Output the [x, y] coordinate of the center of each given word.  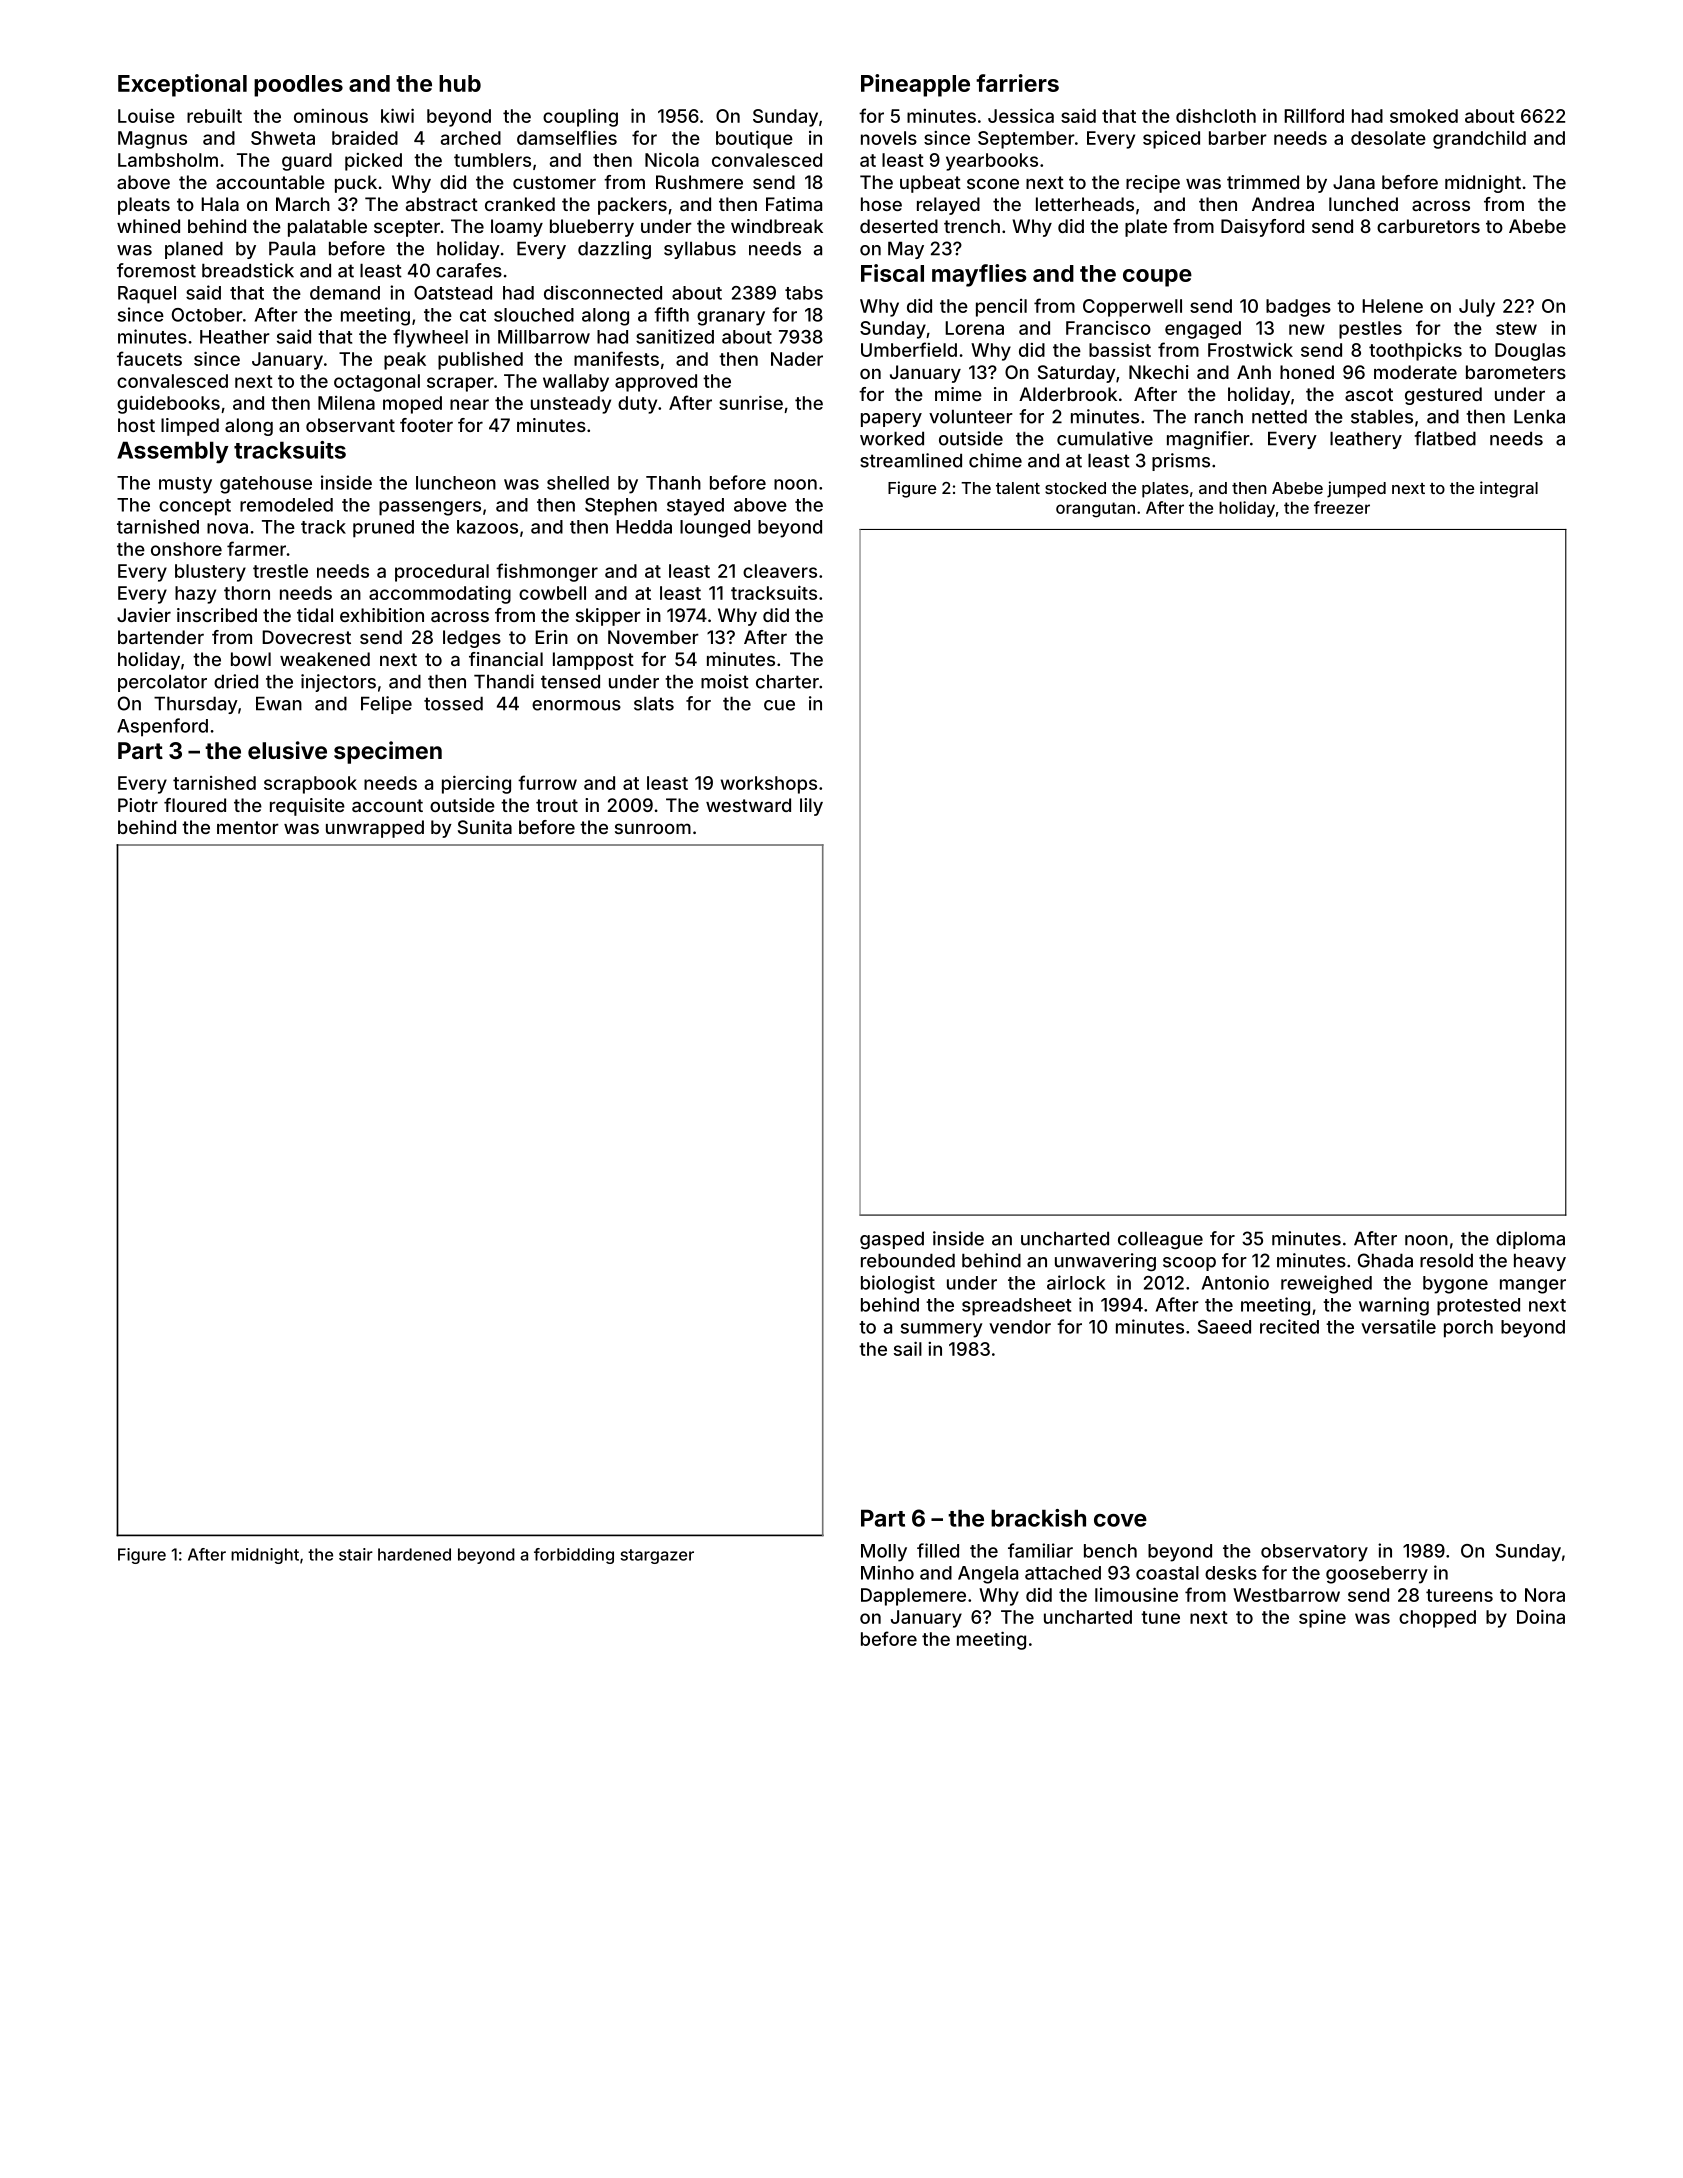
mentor [248, 827]
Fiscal [892, 273]
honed [1307, 372]
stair [356, 1554]
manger [1533, 1286]
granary [731, 318]
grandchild [1479, 139]
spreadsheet [1016, 1307]
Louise [146, 116]
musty [185, 485]
